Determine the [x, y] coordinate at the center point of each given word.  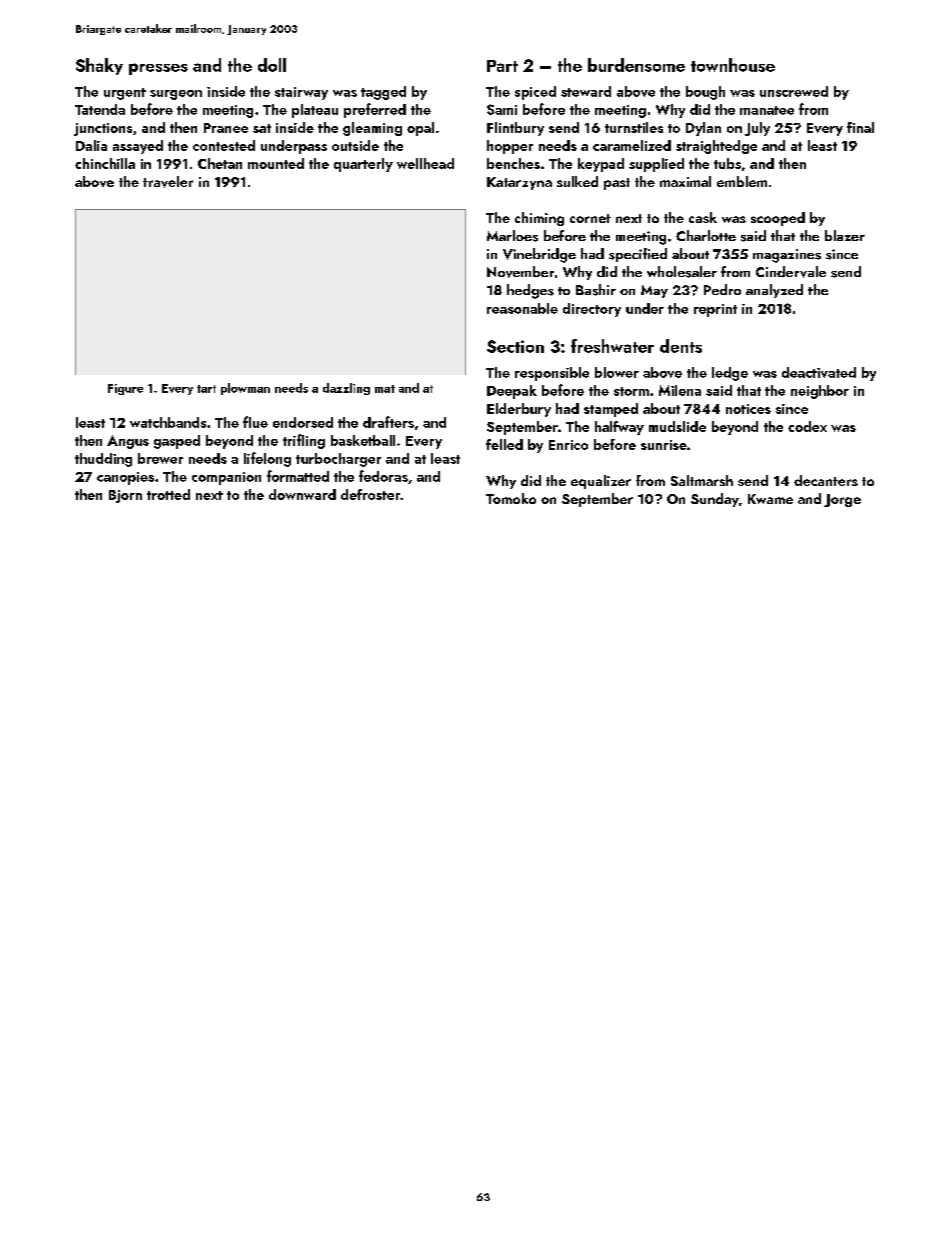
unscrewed [794, 91]
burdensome [636, 65]
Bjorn [125, 496]
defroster [370, 494]
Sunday [715, 500]
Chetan [220, 163]
